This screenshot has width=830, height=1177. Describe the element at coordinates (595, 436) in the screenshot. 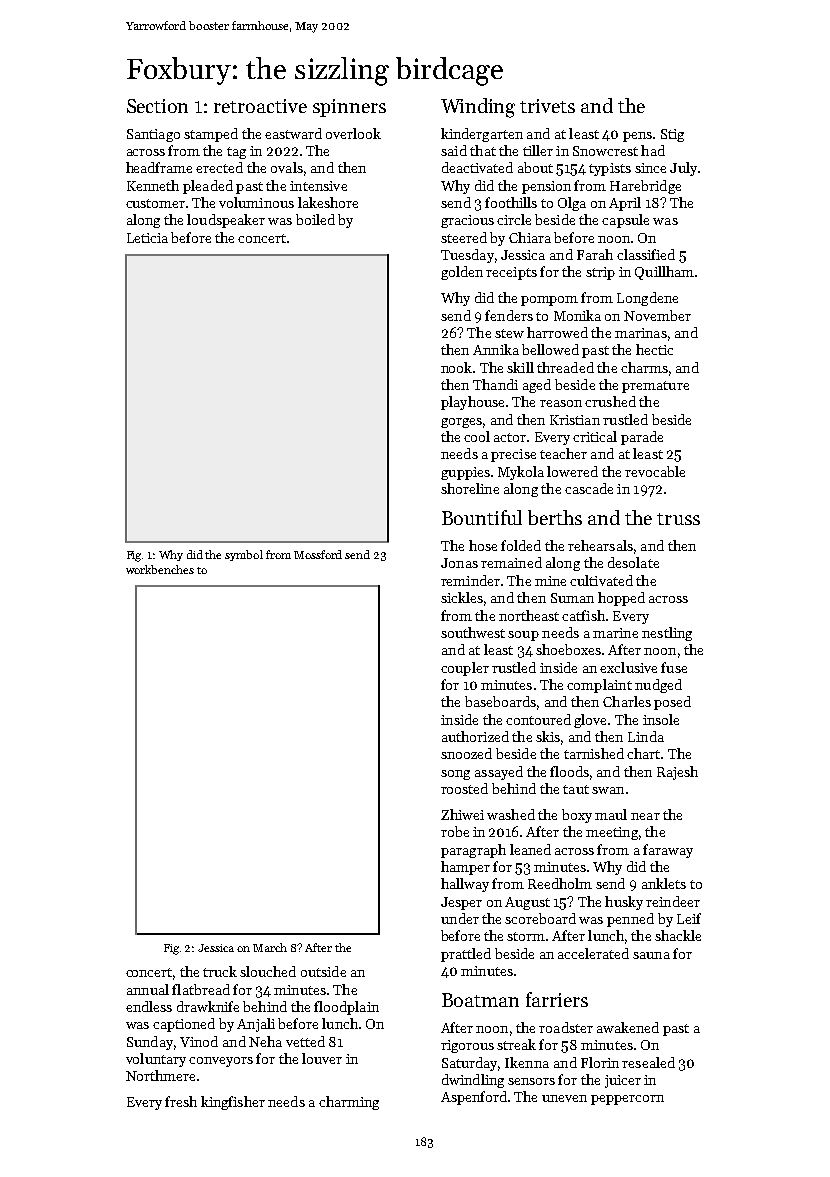

I see `critical` at that location.
